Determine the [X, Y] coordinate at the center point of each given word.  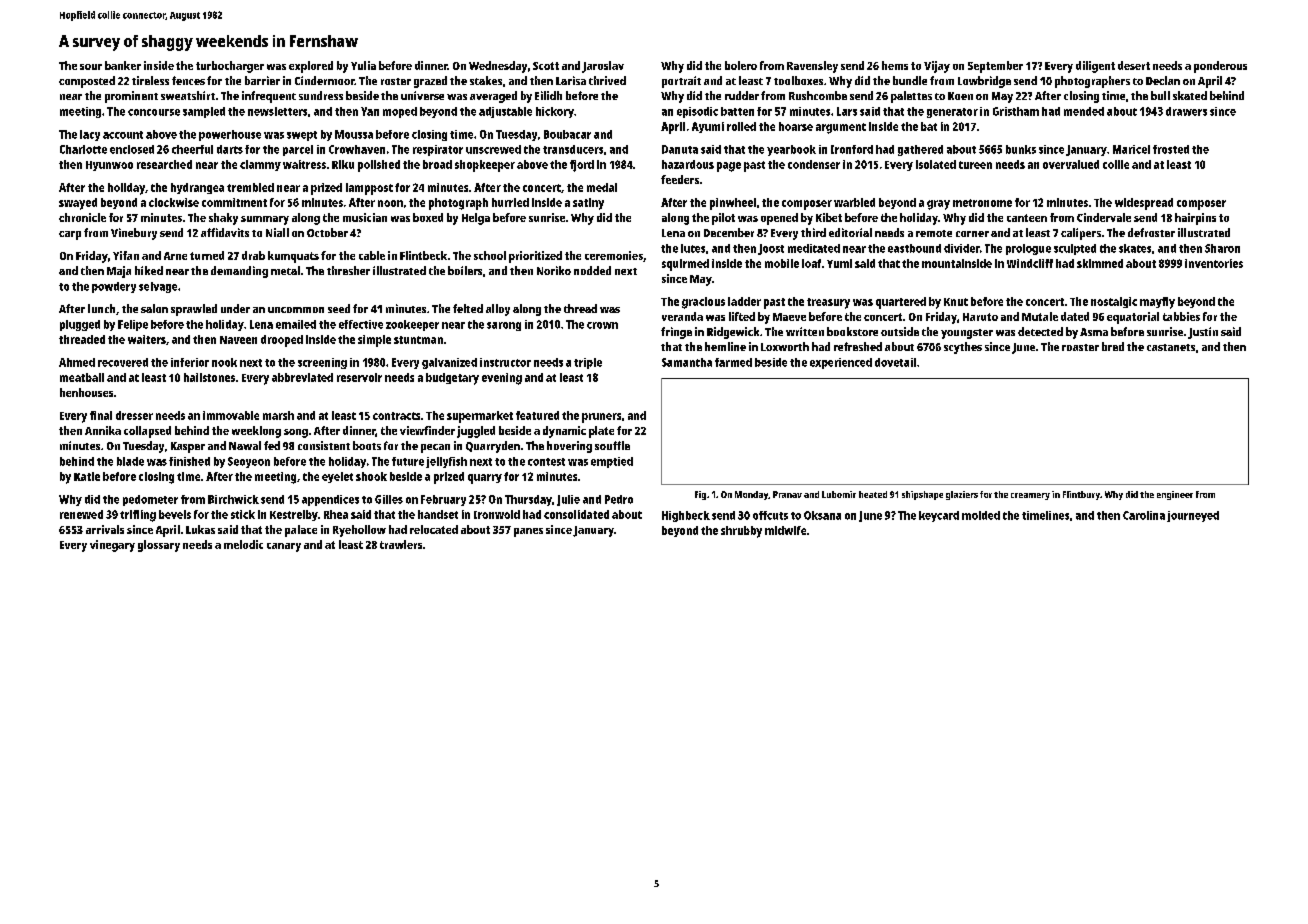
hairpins [1195, 219]
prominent [131, 97]
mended [1084, 111]
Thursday [528, 500]
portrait [681, 82]
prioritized [535, 257]
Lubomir [839, 494]
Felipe [133, 325]
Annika [103, 430]
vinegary [112, 546]
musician [365, 217]
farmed [733, 362]
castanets [1171, 347]
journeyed [1193, 516]
